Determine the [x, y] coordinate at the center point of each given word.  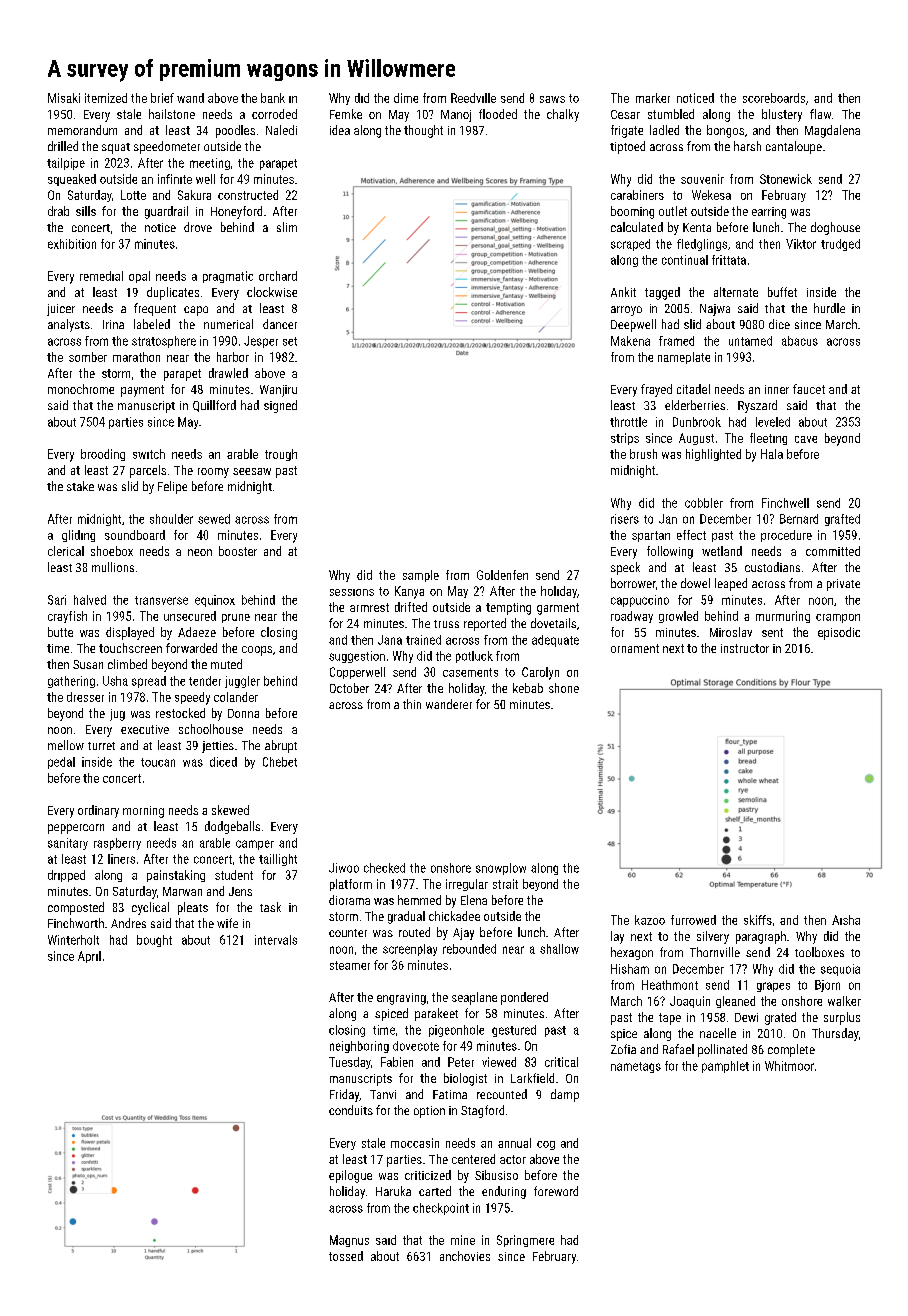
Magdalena [832, 131]
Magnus [349, 1241]
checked [384, 868]
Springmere [525, 1241]
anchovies [465, 1256]
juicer [61, 310]
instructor [745, 648]
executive [145, 729]
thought [423, 131]
